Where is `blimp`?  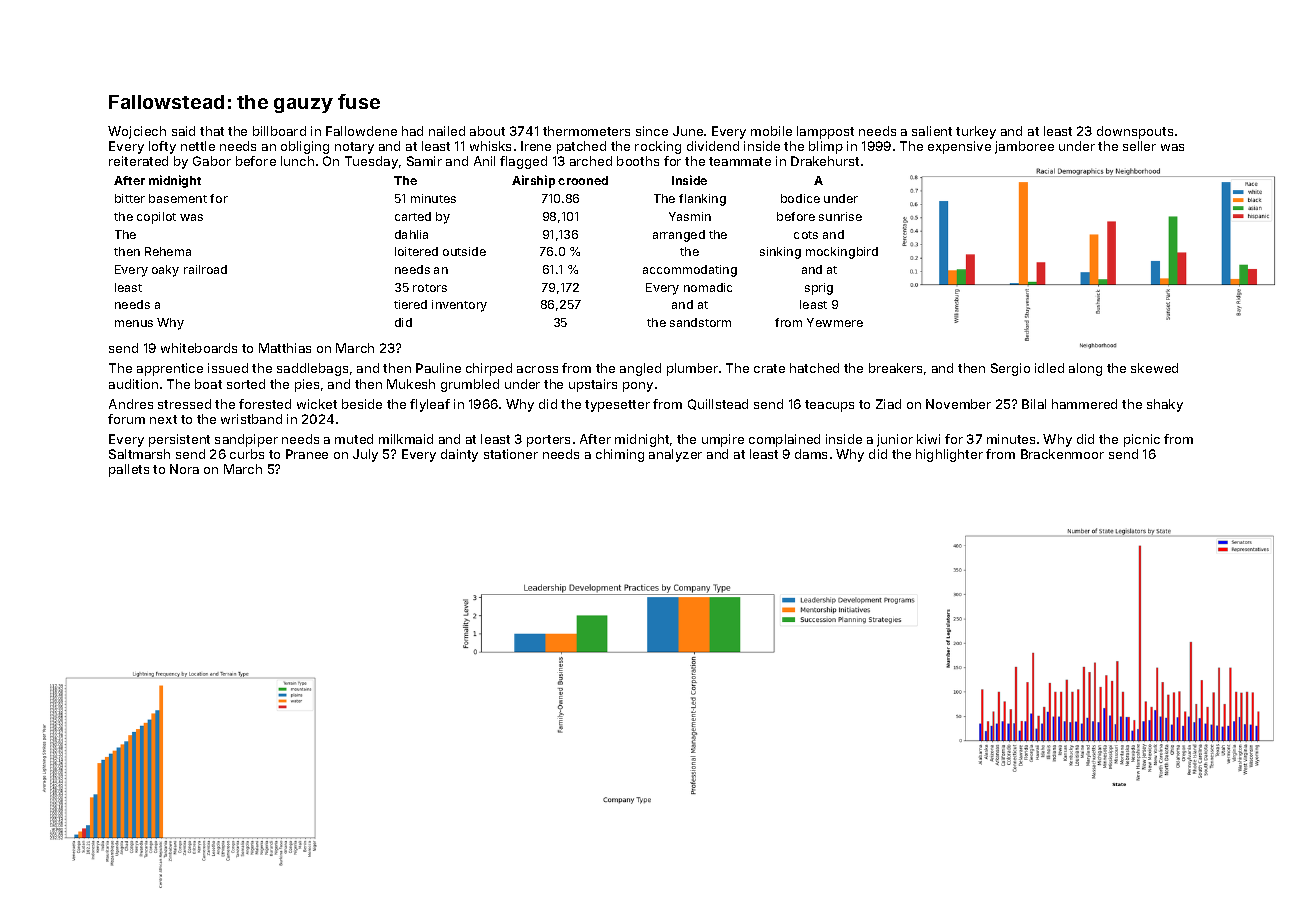 blimp is located at coordinates (826, 147).
